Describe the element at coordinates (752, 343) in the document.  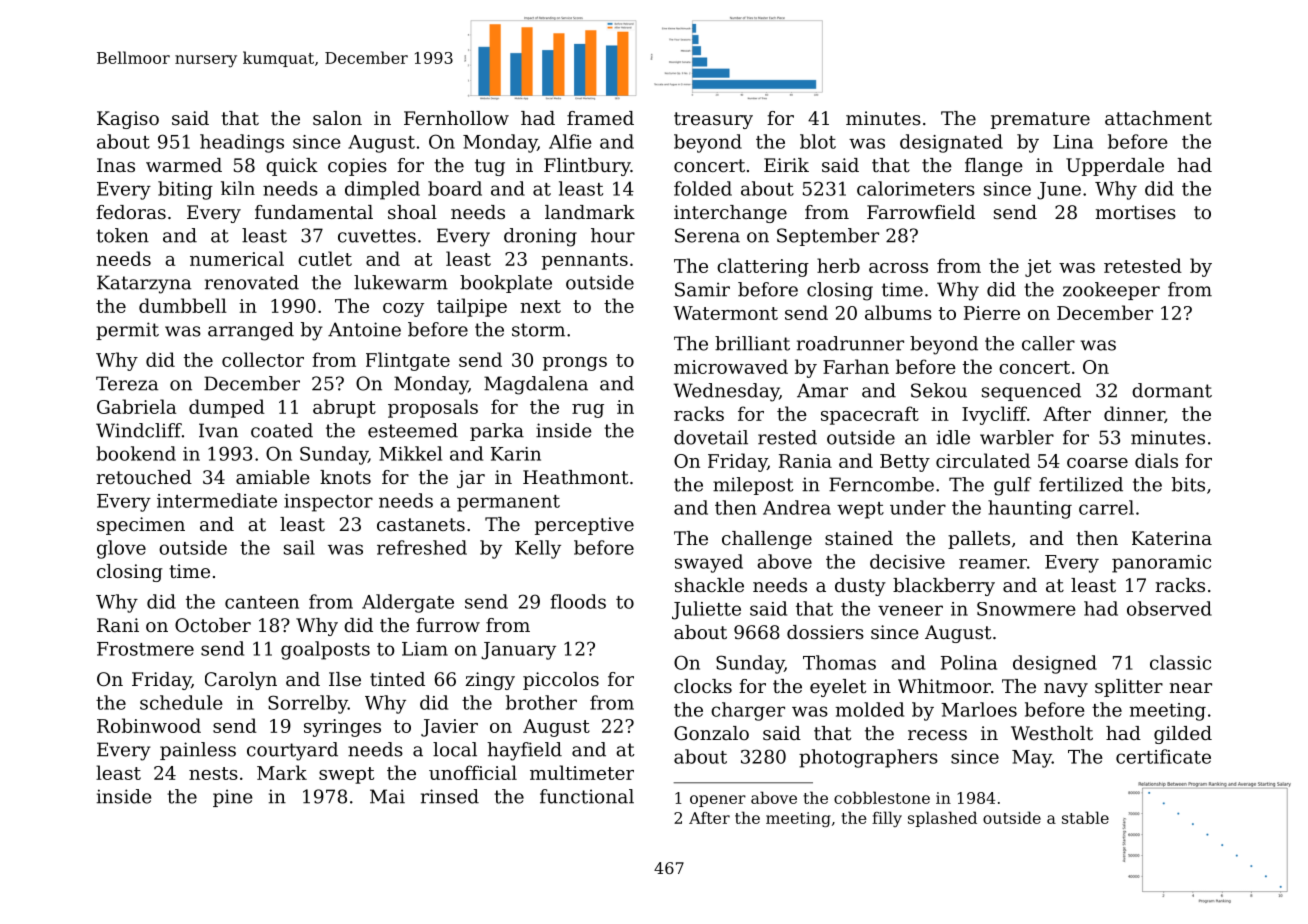
I see `brilliant` at that location.
